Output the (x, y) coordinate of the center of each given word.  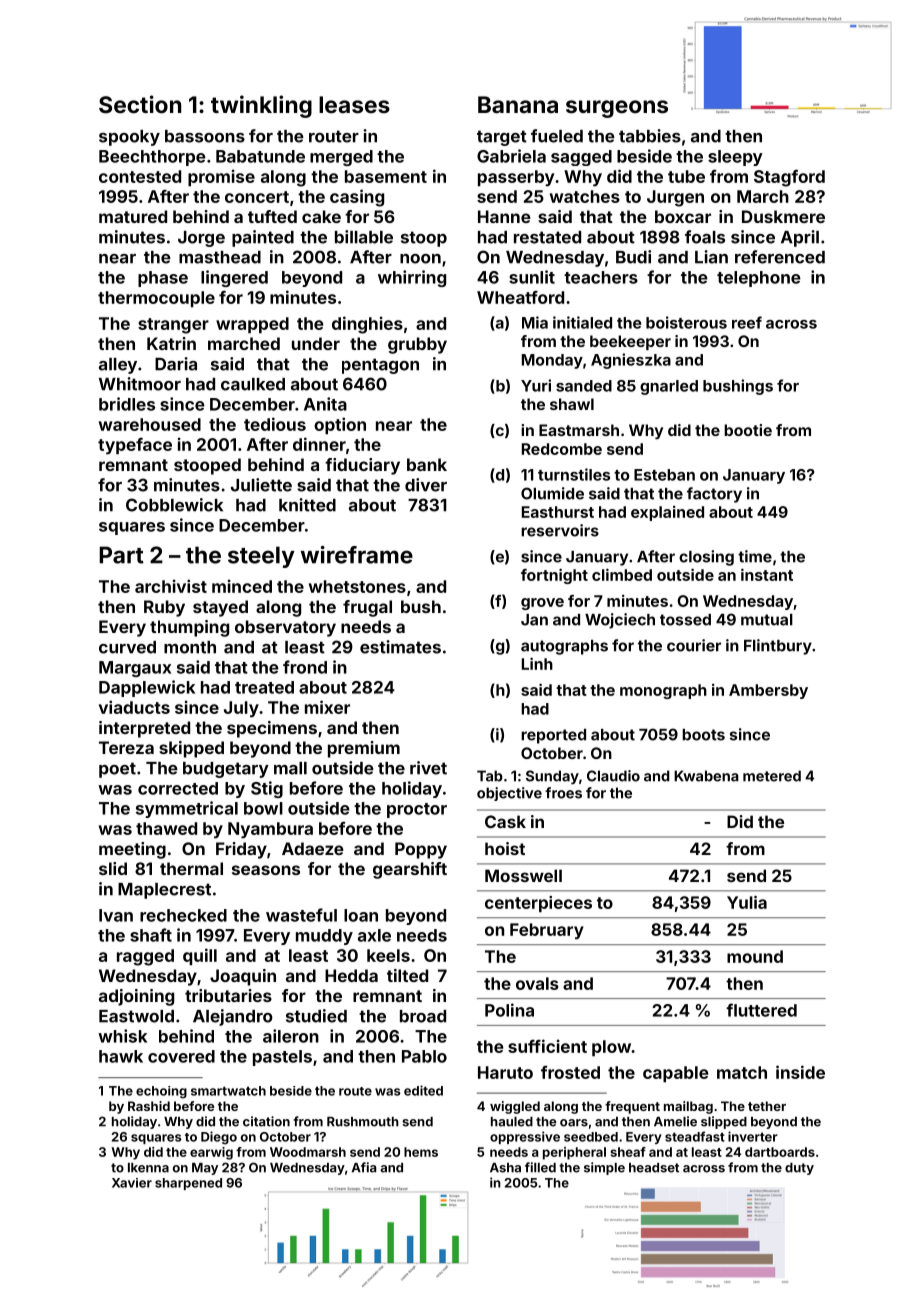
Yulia (747, 902)
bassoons (205, 136)
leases (354, 104)
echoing (161, 1092)
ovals (537, 983)
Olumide (552, 493)
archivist (171, 586)
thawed (166, 828)
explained (667, 513)
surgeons (617, 109)
